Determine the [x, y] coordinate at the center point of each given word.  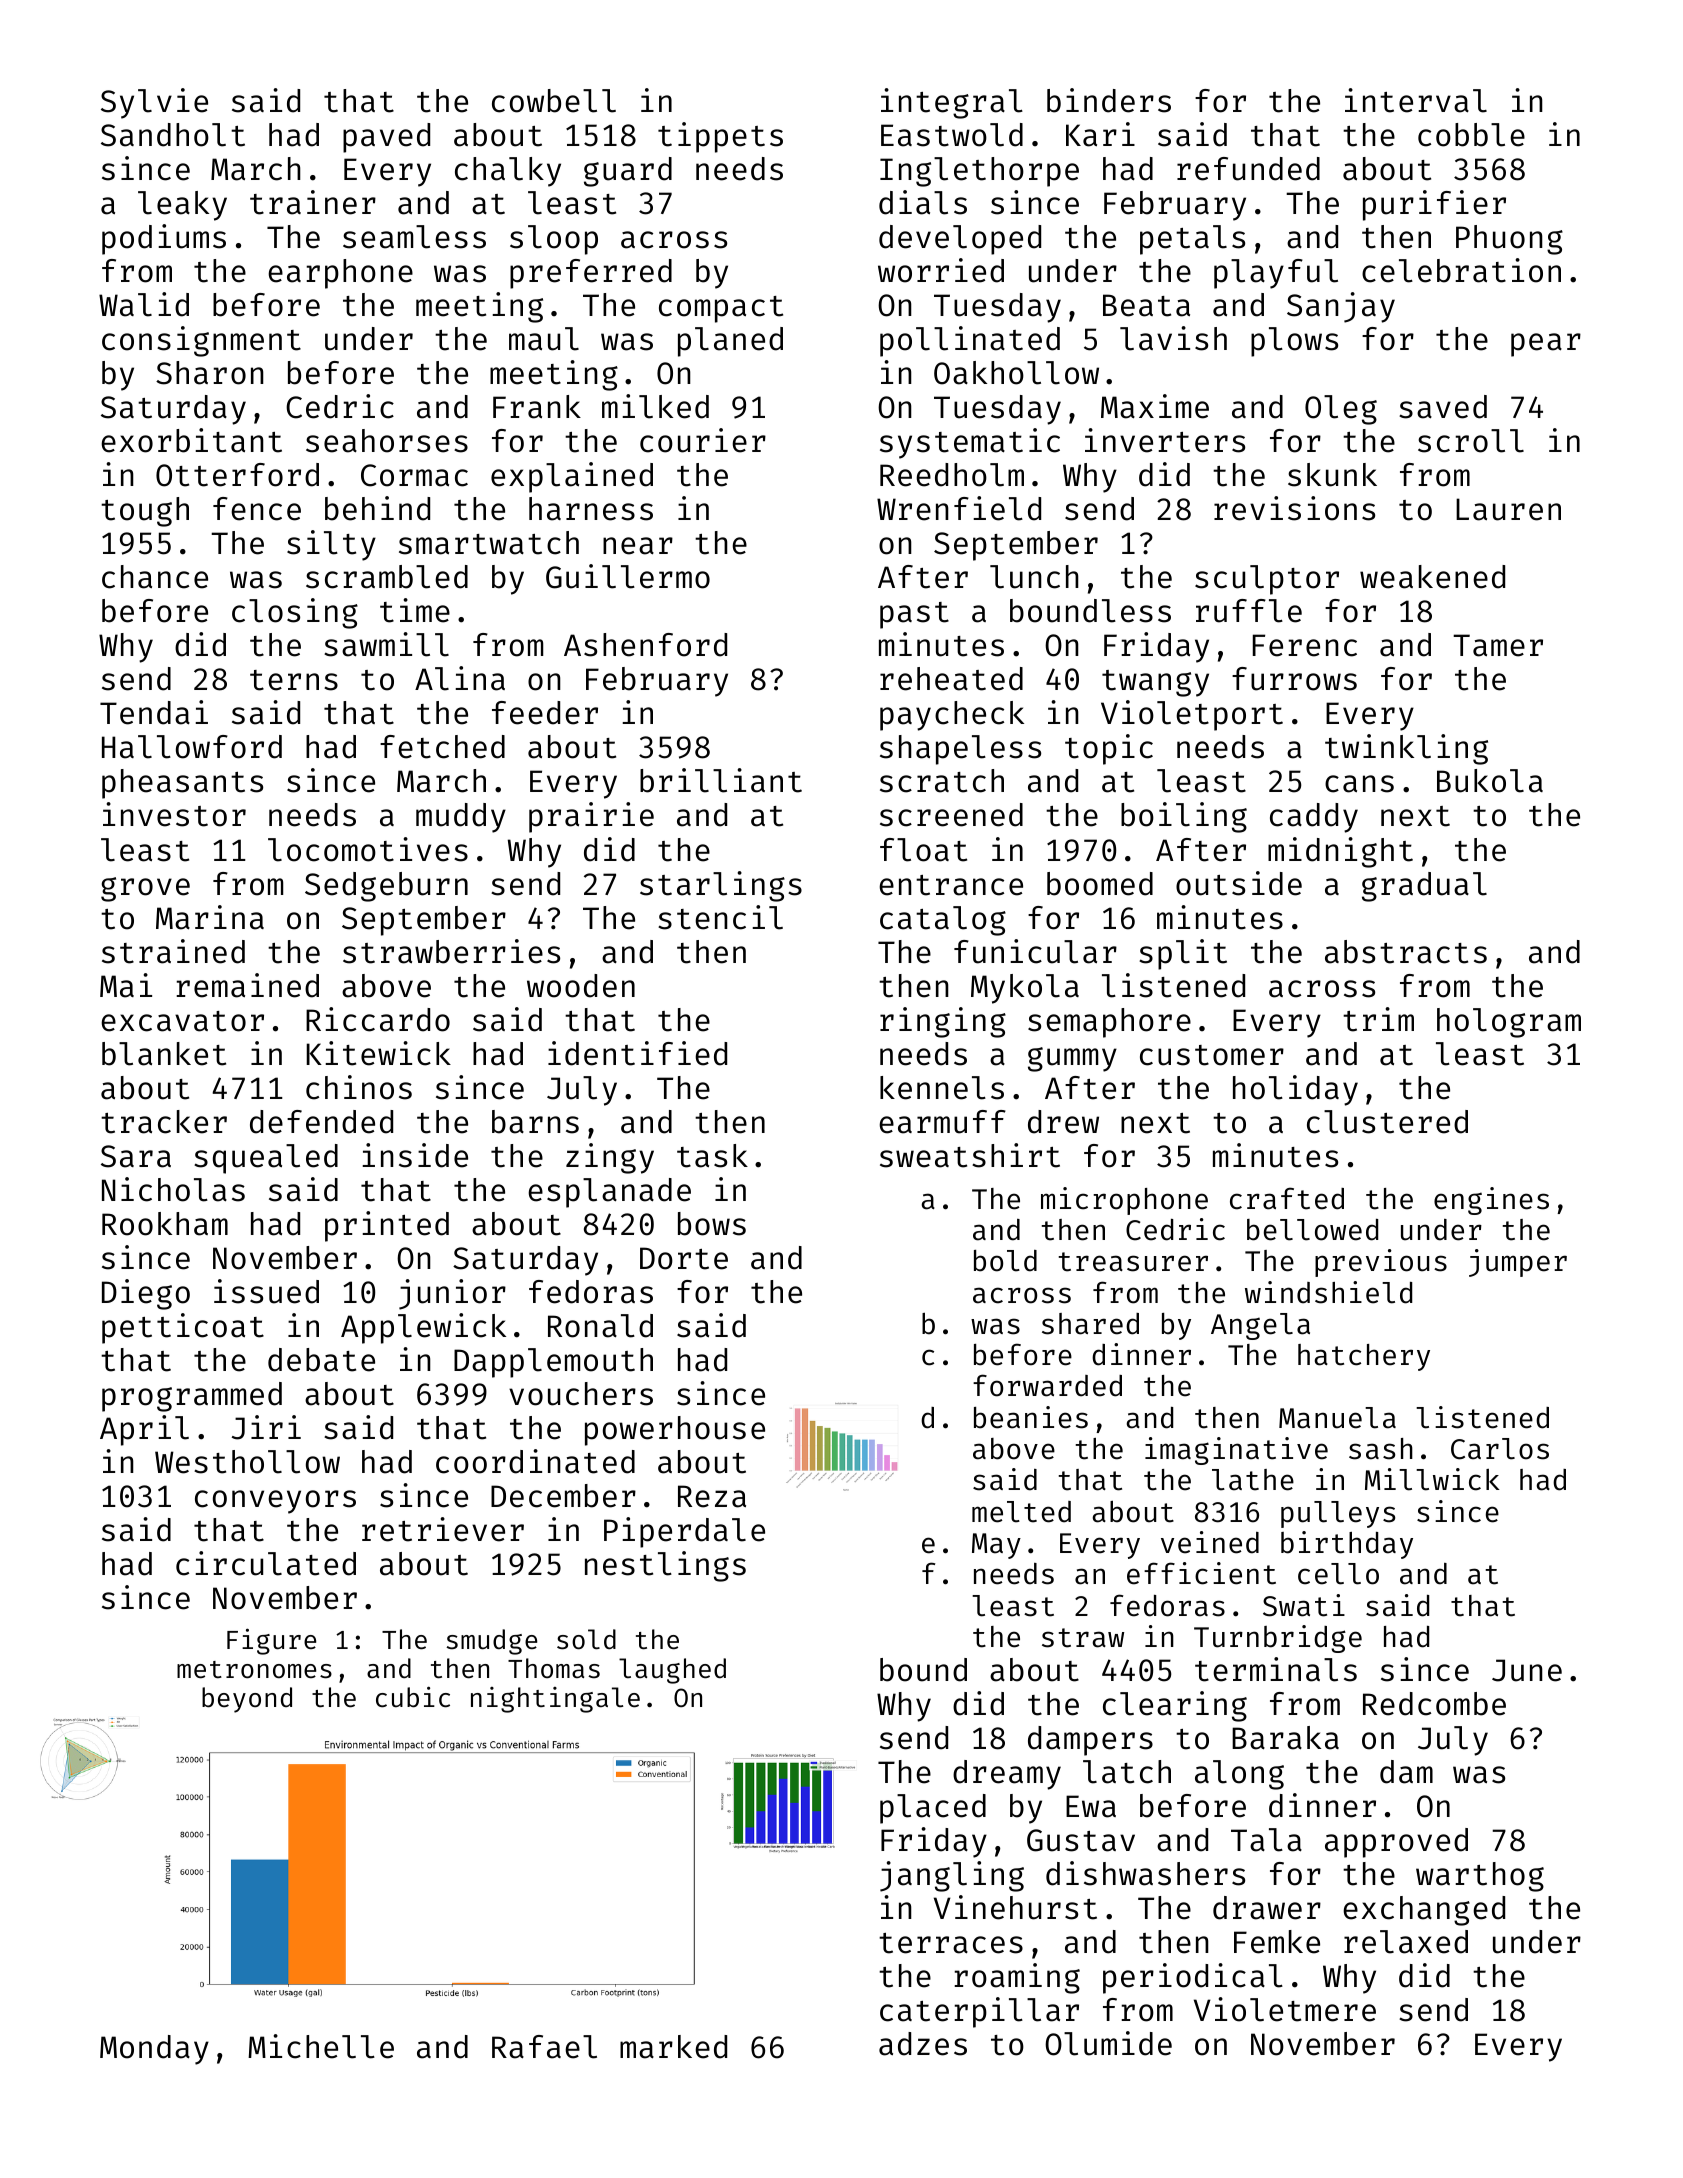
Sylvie [154, 103]
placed [933, 1809]
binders [1109, 100]
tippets [720, 137]
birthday [1347, 1545]
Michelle [321, 2046]
